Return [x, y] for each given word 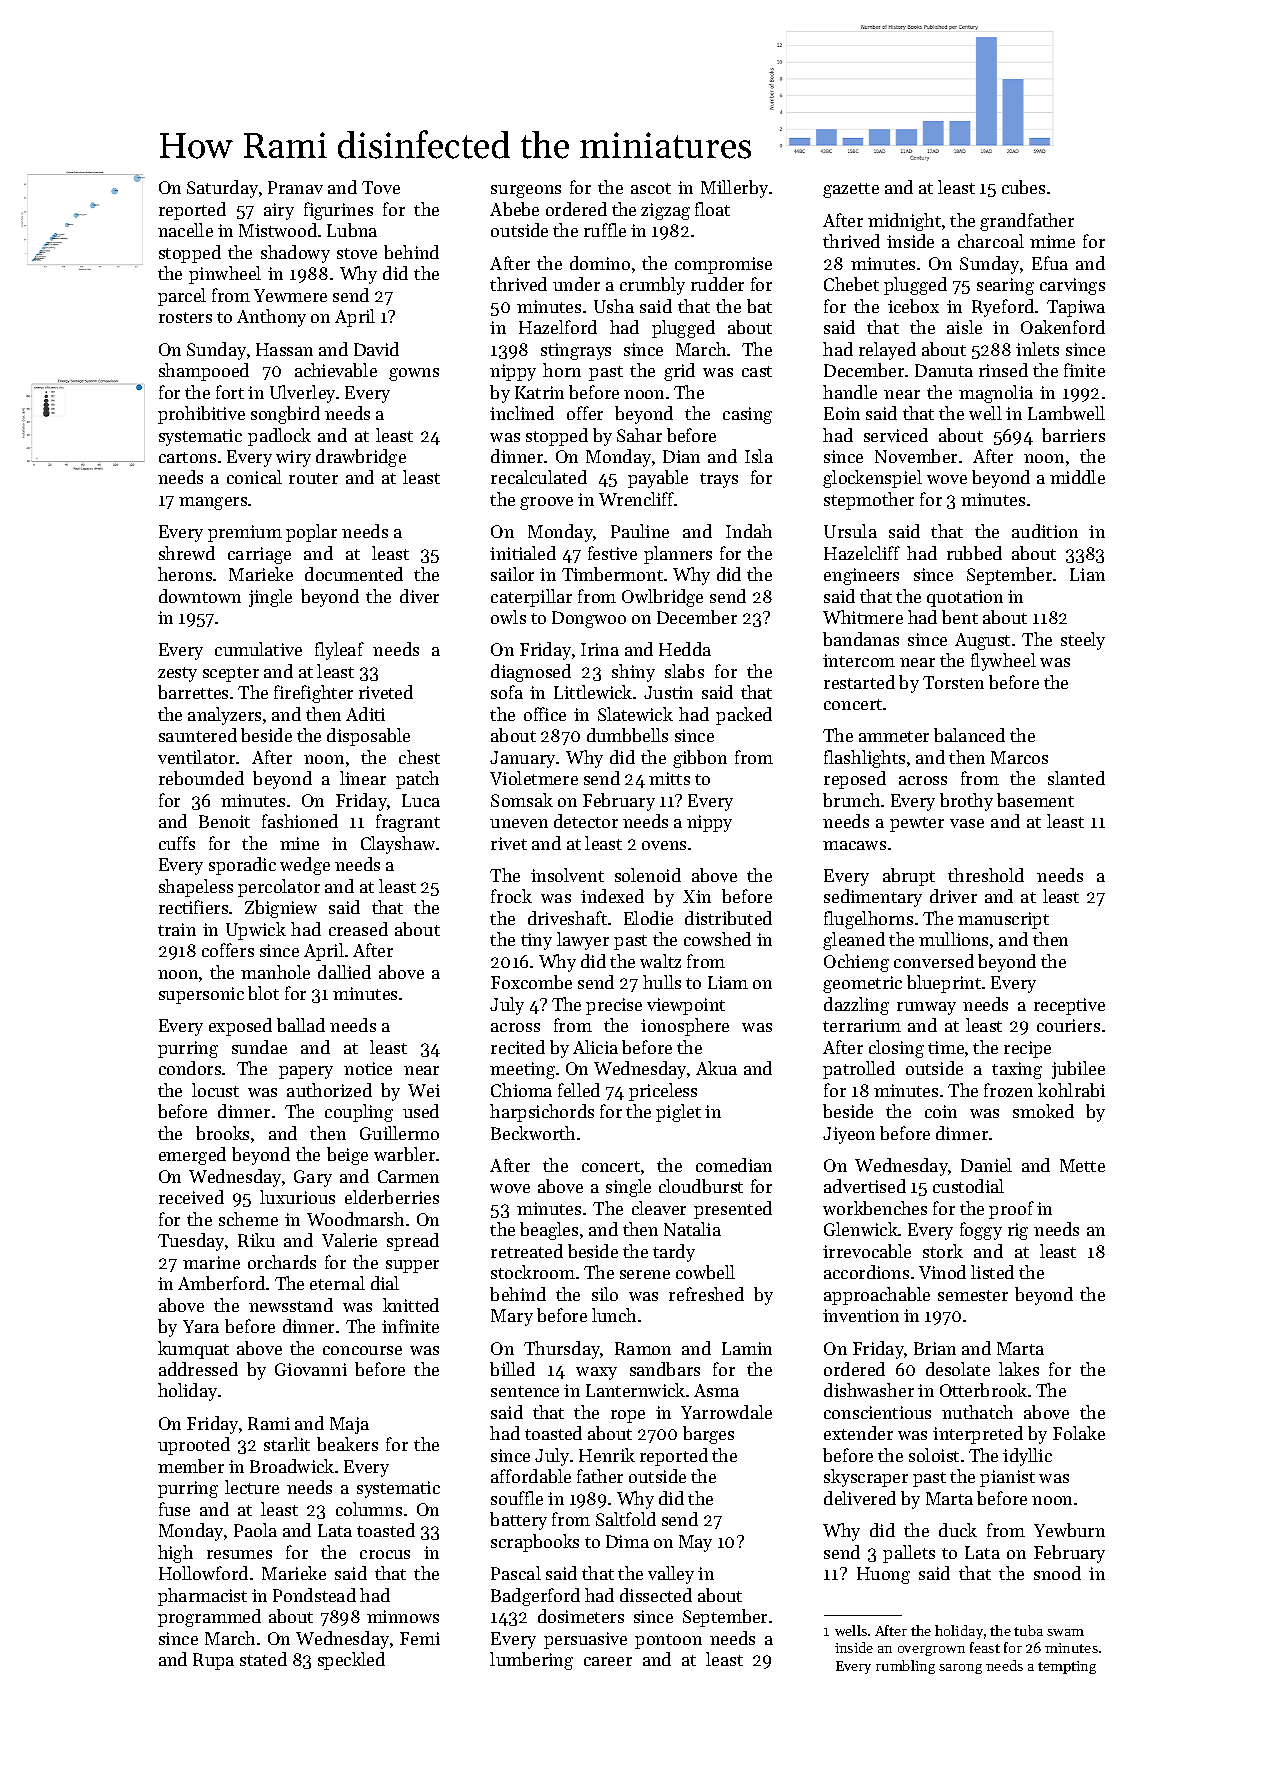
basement [1035, 800]
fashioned [300, 821]
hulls [662, 982]
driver [953, 896]
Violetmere [534, 778]
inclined [522, 413]
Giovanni [311, 1369]
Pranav [295, 187]
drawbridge [361, 458]
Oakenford [1063, 327]
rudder [717, 284]
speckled [351, 1661]
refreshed [706, 1294]
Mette [1082, 1165]
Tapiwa [1076, 308]
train [177, 929]
